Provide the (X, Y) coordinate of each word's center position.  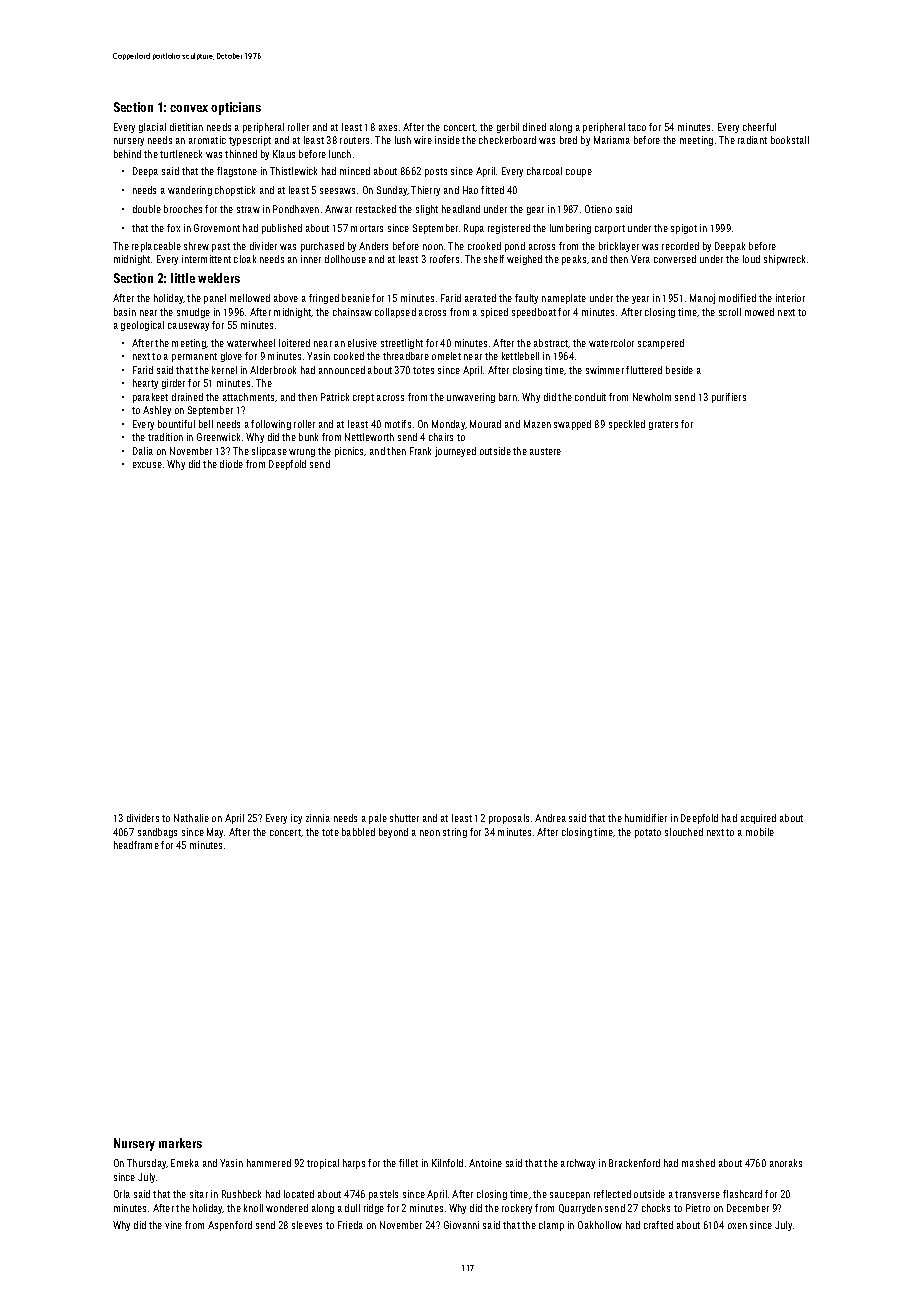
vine (173, 1225)
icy (296, 819)
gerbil (508, 128)
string (455, 833)
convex (189, 108)
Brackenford (634, 1163)
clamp (551, 1226)
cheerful (759, 127)
